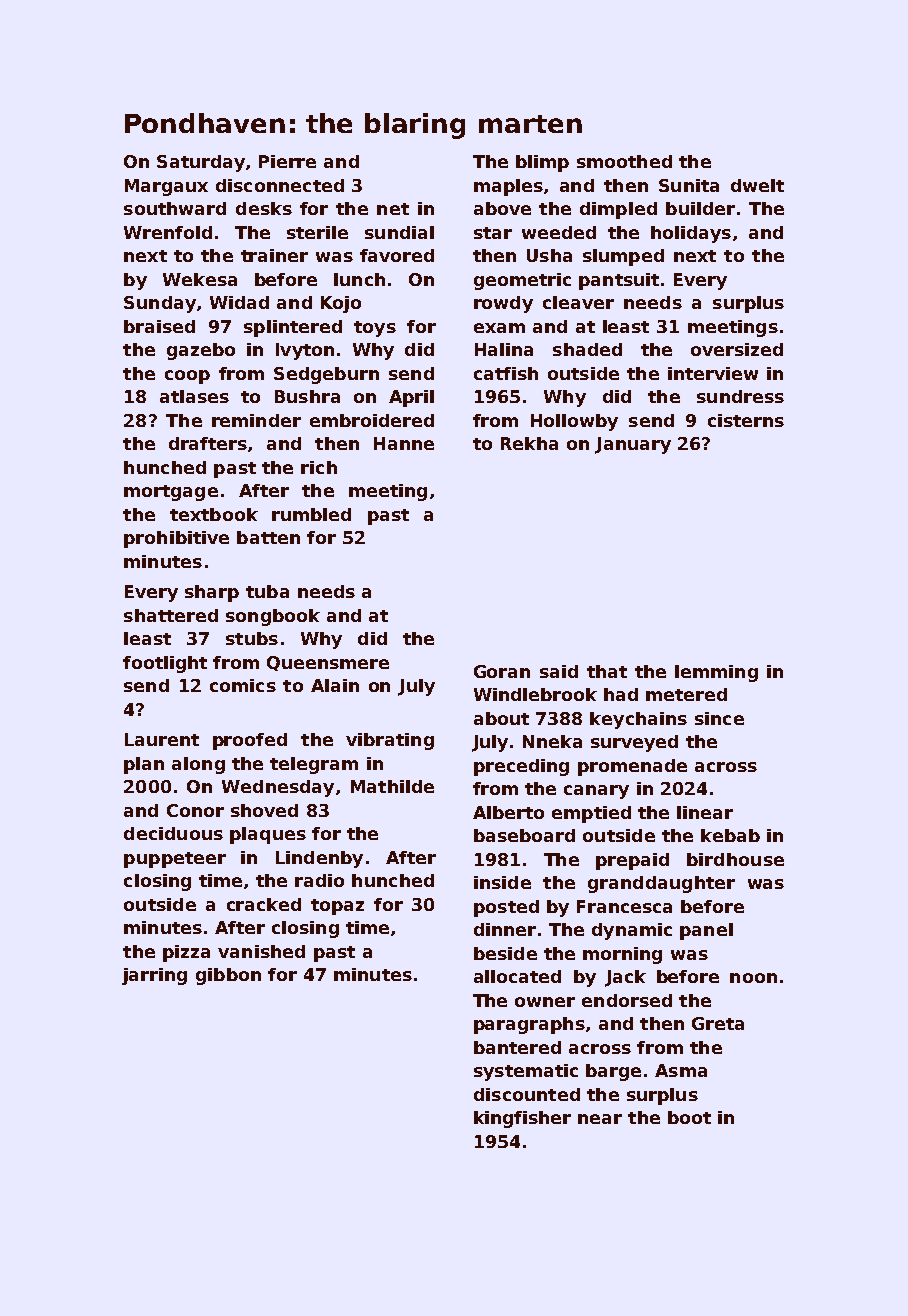 Image resolution: width=908 pixels, height=1316 pixels. I want to click on Rekha, so click(529, 443).
